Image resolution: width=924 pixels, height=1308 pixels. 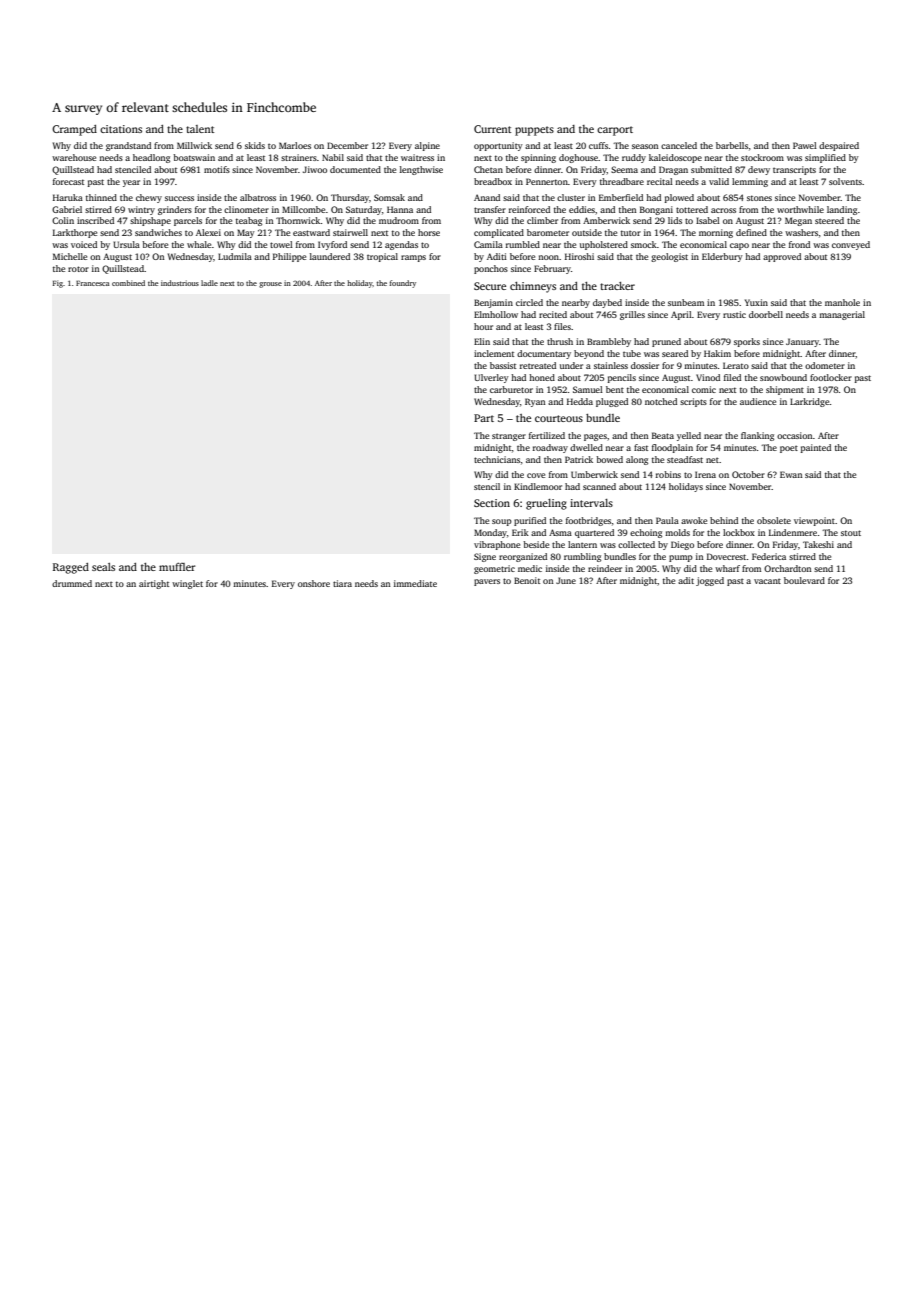 What do you see at coordinates (509, 437) in the page?
I see `stranger` at bounding box center [509, 437].
